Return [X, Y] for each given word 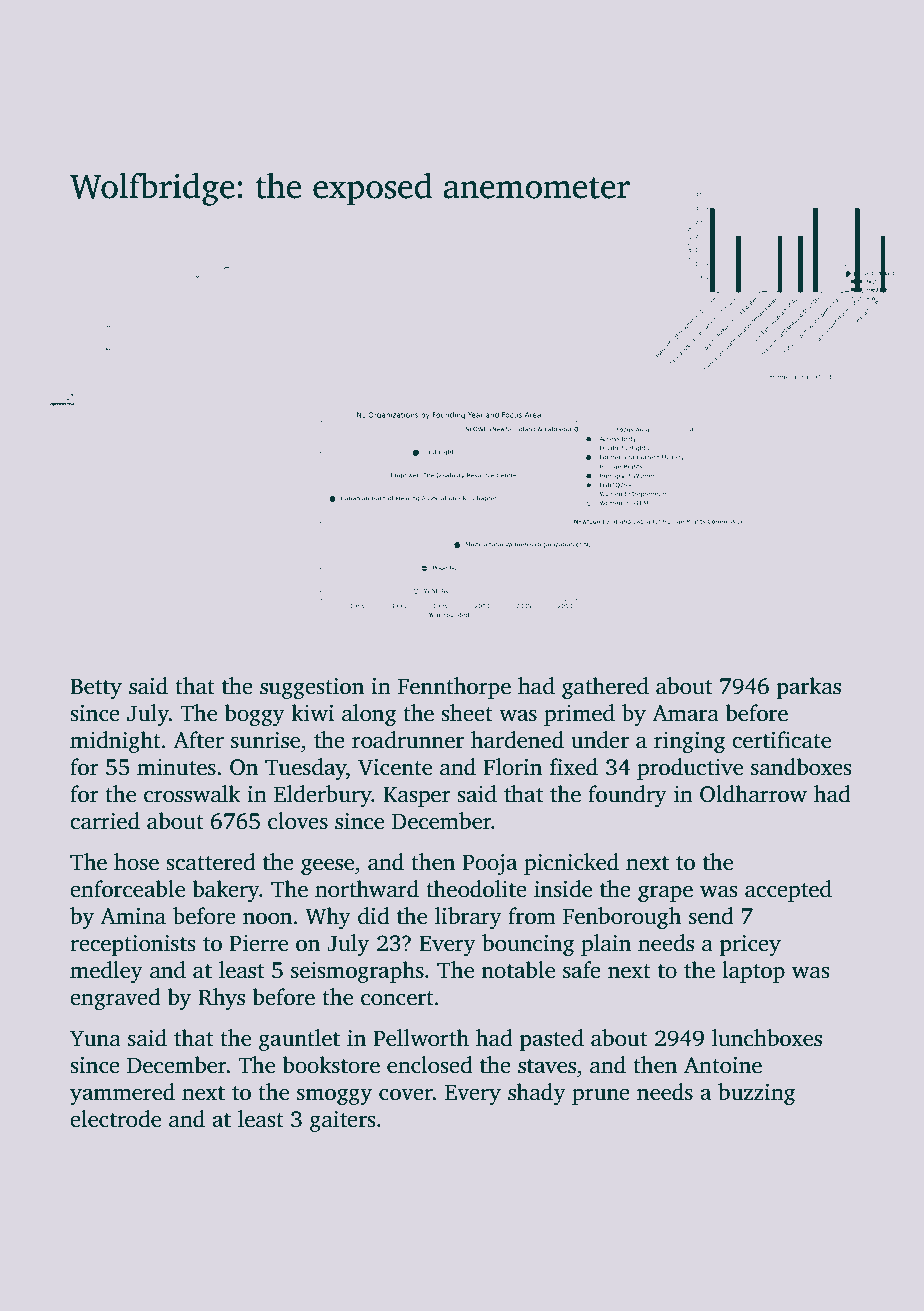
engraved [115, 999]
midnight [115, 742]
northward [367, 889]
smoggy [334, 1096]
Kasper [417, 797]
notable [518, 970]
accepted [788, 891]
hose [136, 862]
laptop [753, 972]
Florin [512, 767]
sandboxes [801, 767]
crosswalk [192, 794]
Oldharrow [753, 794]
